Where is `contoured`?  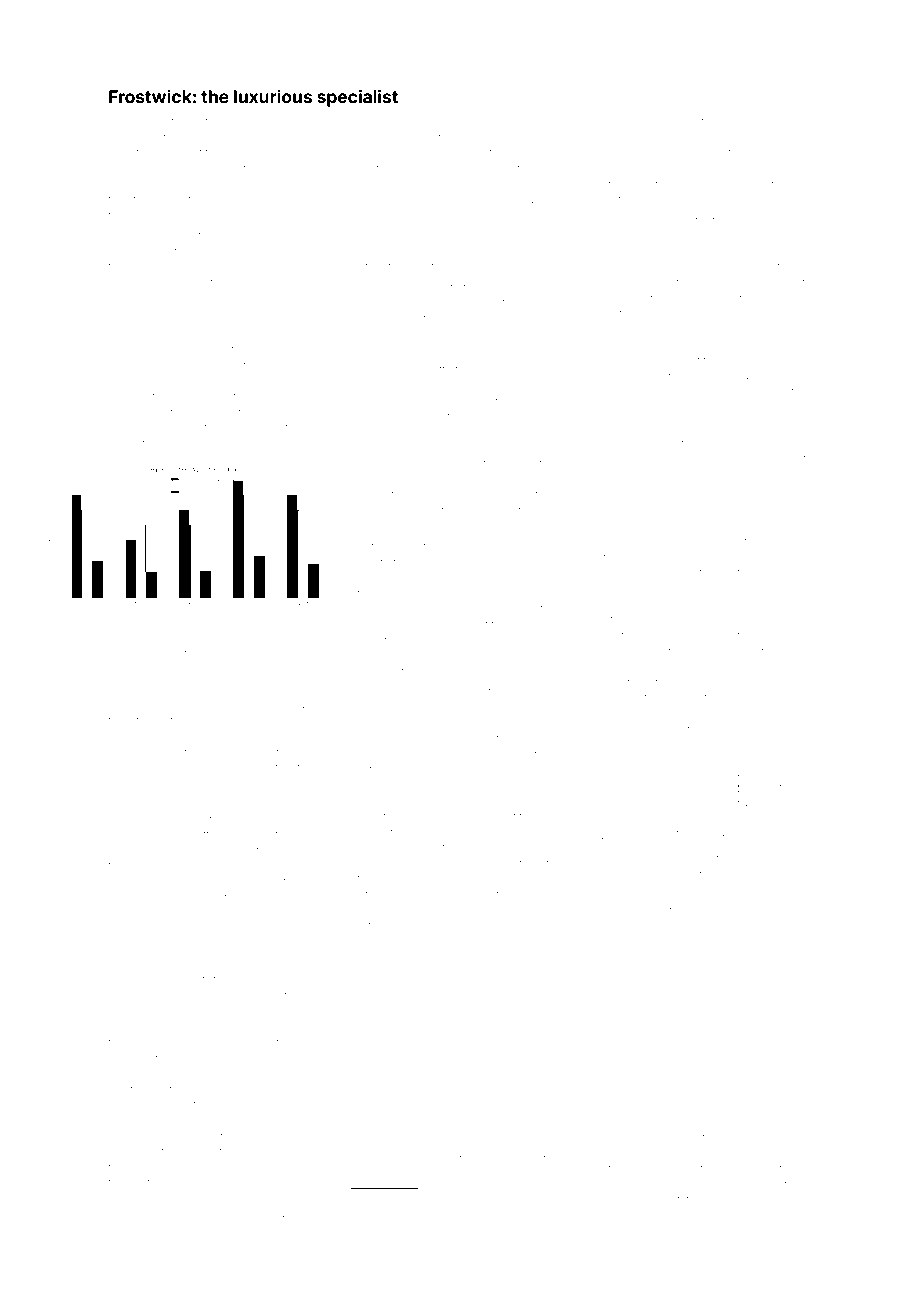
contoured is located at coordinates (154, 1183).
